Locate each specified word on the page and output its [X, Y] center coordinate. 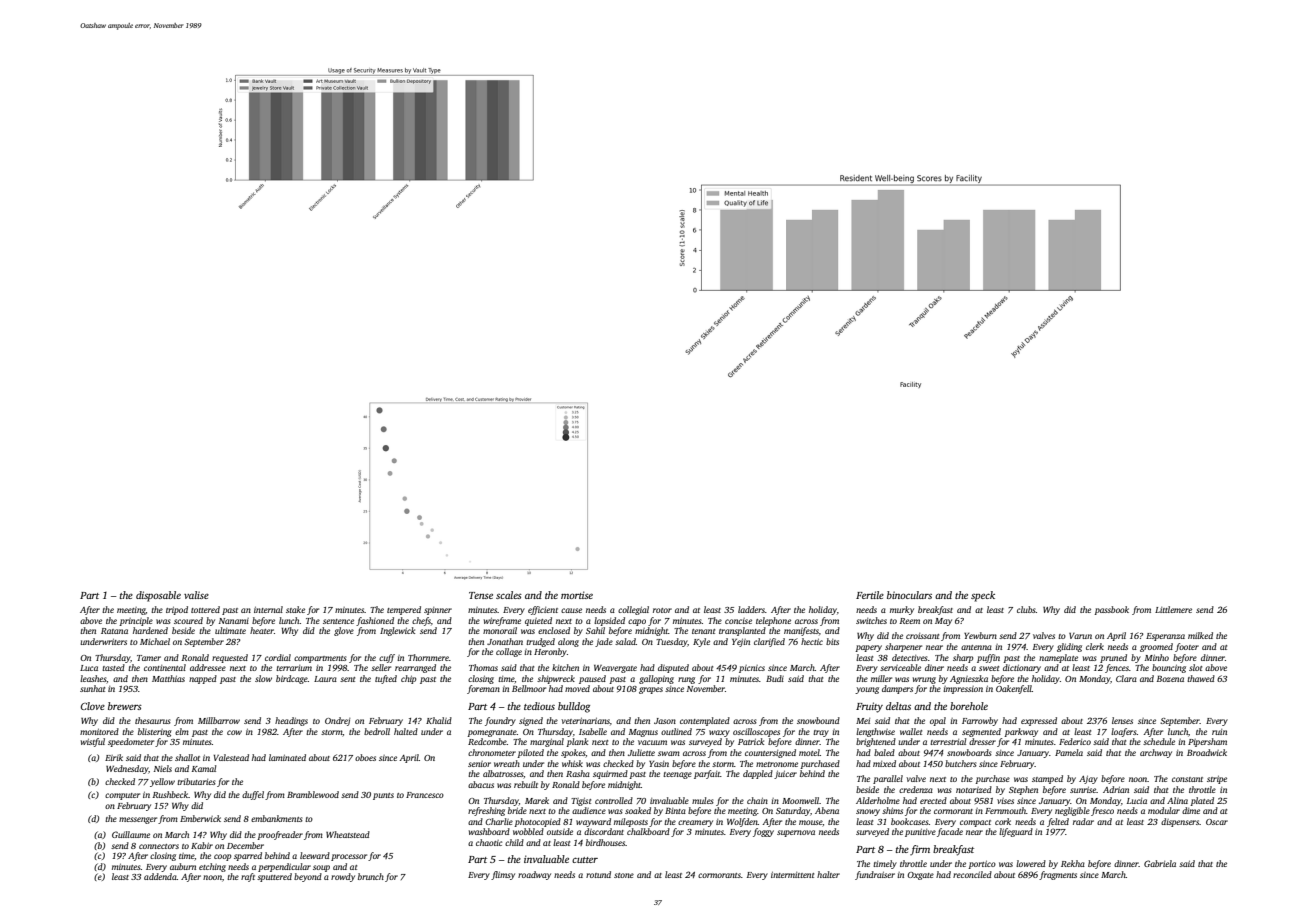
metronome [777, 764]
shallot [187, 757]
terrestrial [948, 741]
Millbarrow [219, 720]
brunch [371, 876]
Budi [775, 678]
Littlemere [1173, 609]
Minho [1157, 657]
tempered [404, 610]
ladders [751, 609]
